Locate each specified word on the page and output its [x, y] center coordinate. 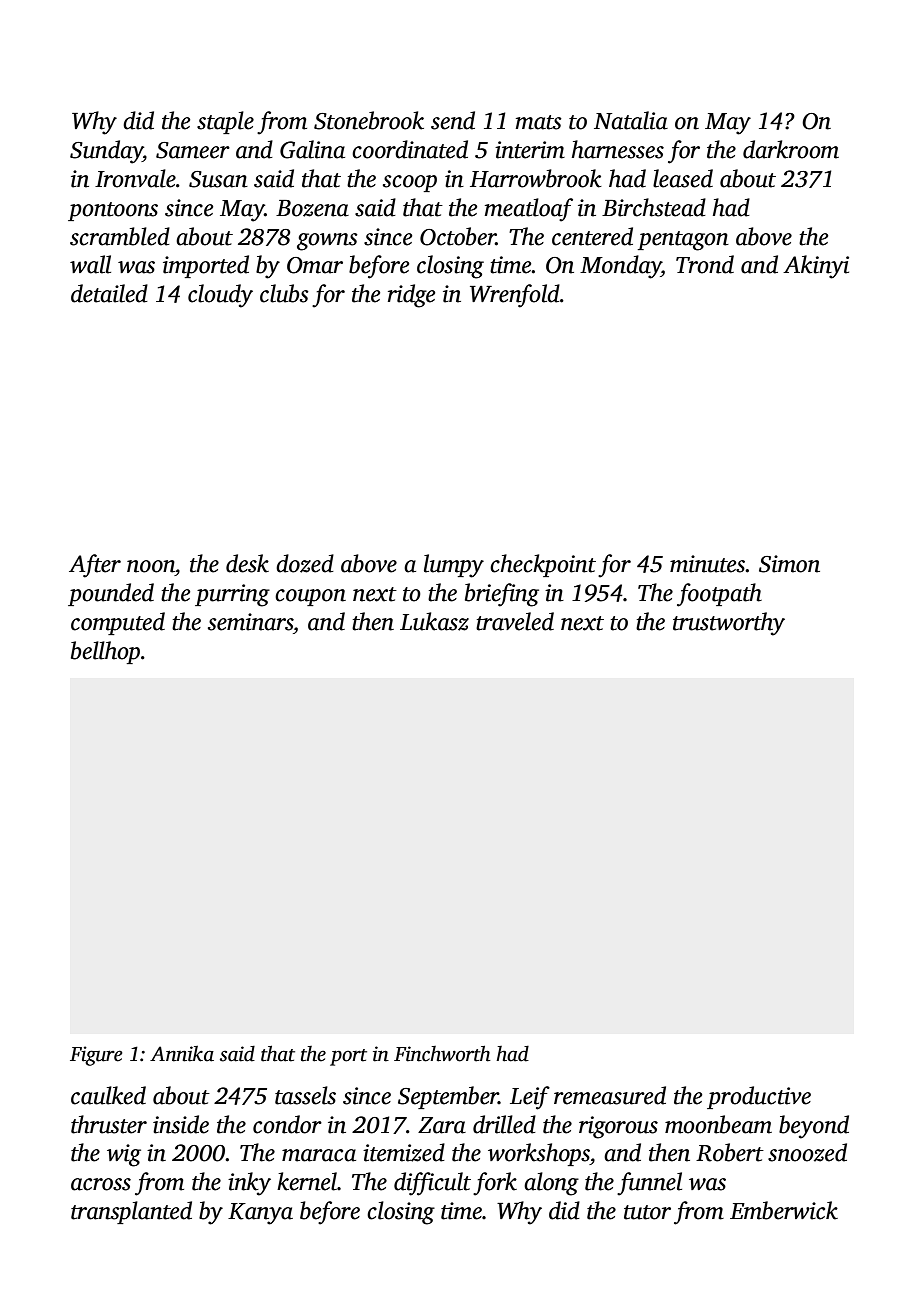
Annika [182, 1054]
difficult [432, 1184]
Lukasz [434, 621]
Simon [789, 564]
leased [683, 178]
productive [759, 1097]
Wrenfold [515, 296]
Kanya [260, 1214]
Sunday [106, 152]
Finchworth [442, 1053]
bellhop [105, 652]
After [95, 566]
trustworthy [729, 624]
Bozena [312, 208]
